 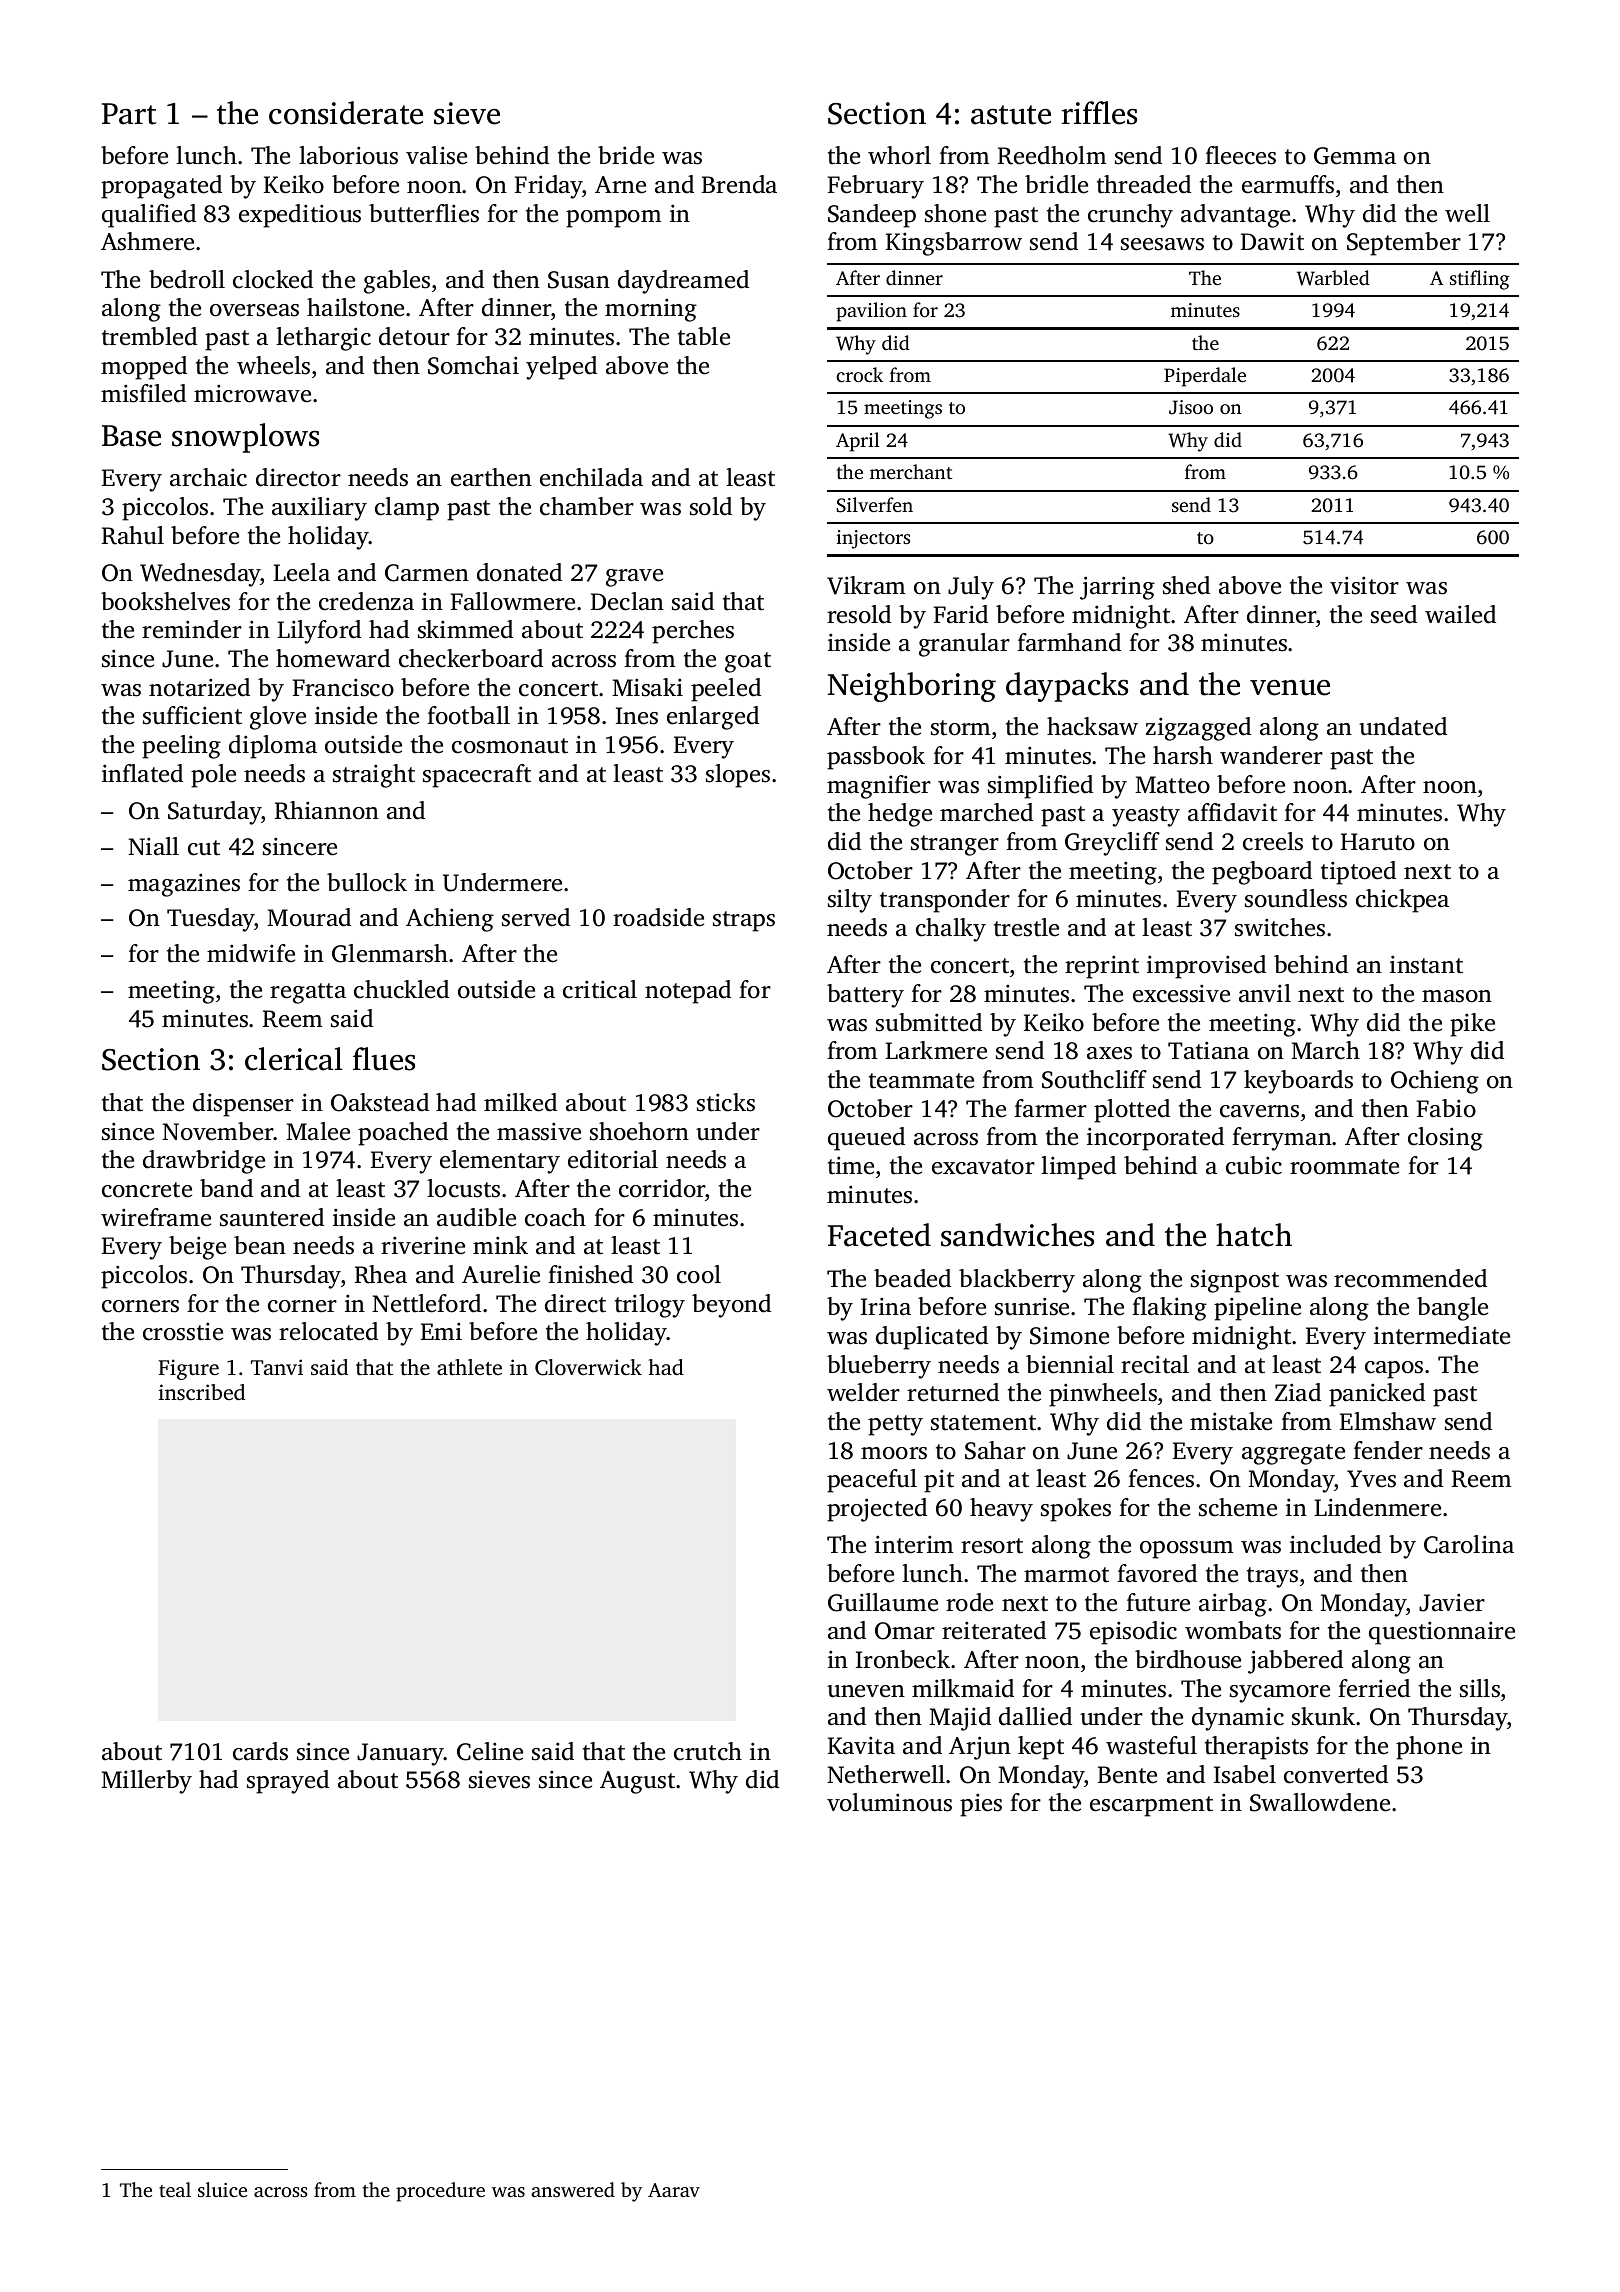 What do you see at coordinates (1402, 901) in the page?
I see `chickpea` at bounding box center [1402, 901].
